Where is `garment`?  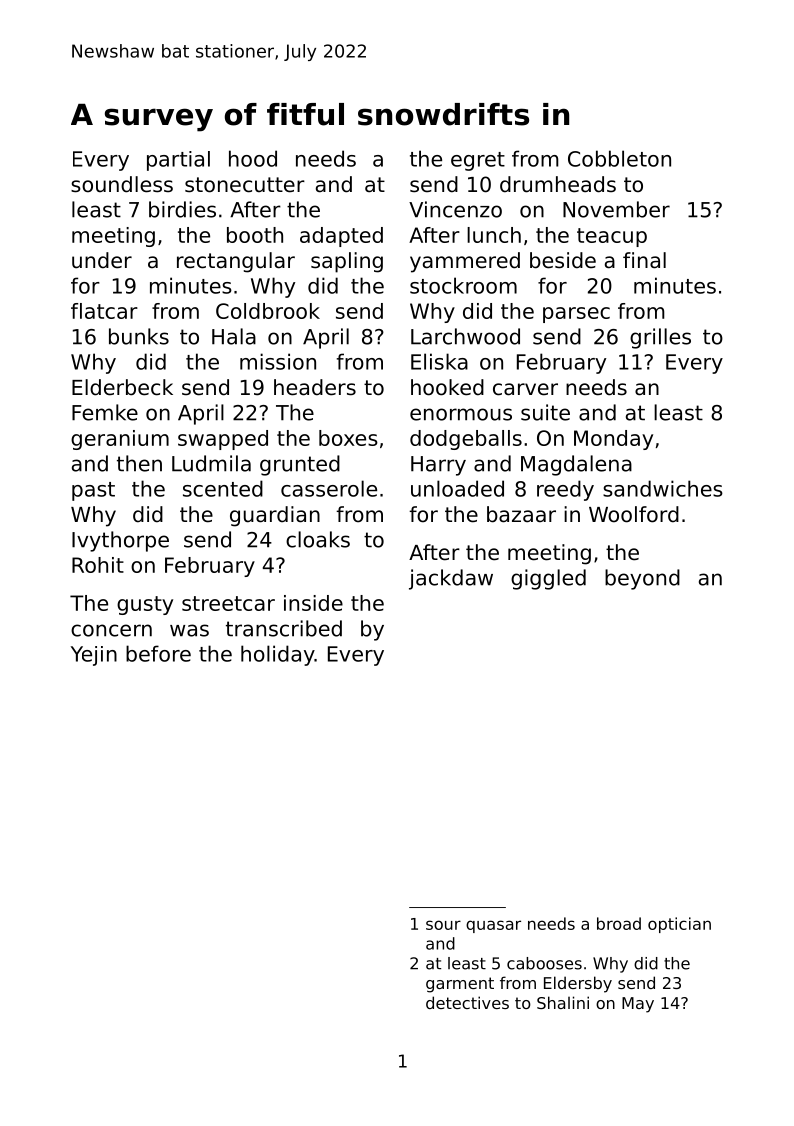
garment is located at coordinates (460, 985).
